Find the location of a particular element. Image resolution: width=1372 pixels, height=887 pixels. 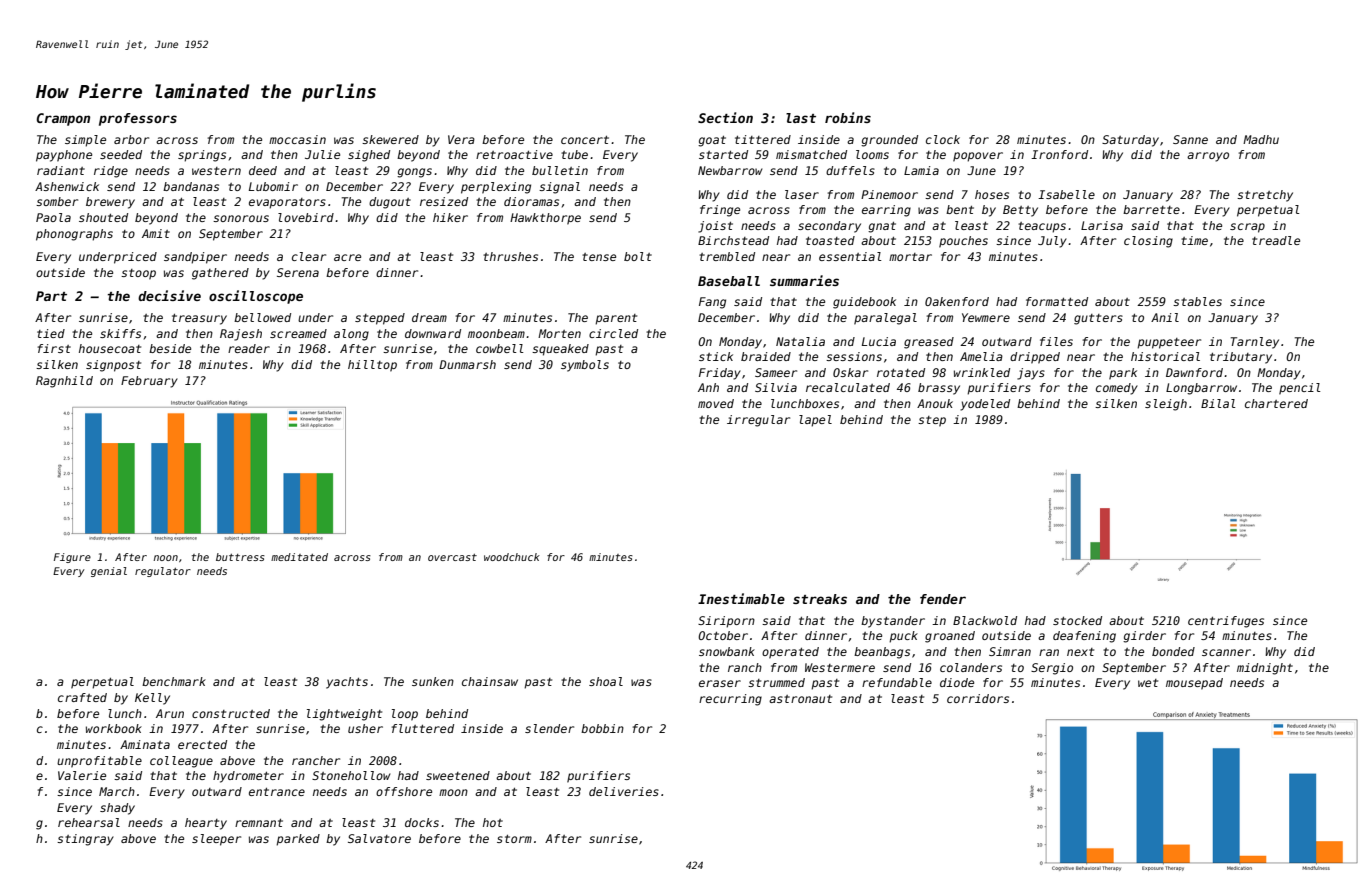

signpost is located at coordinates (113, 366).
